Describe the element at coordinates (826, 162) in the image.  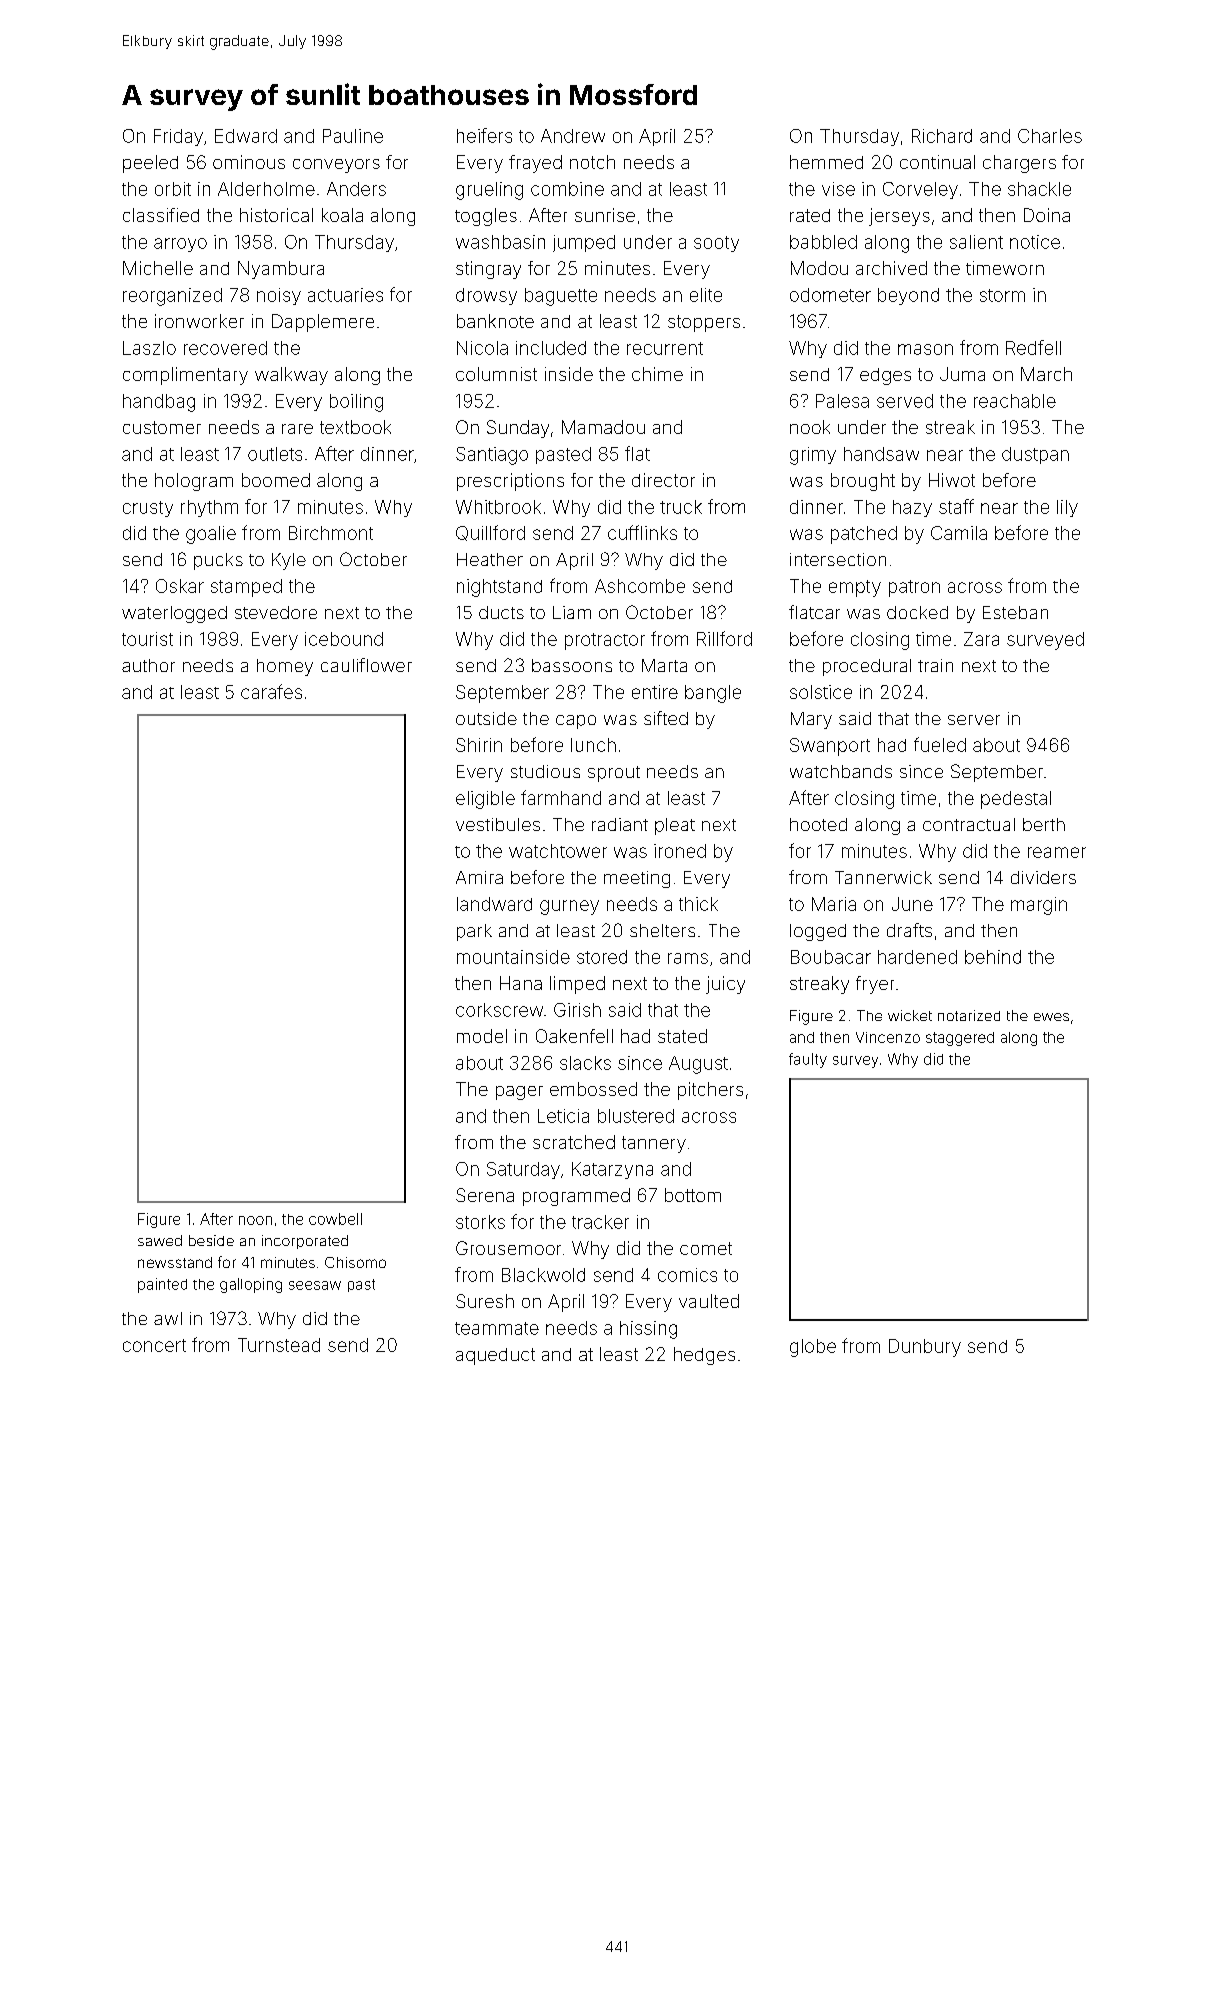
I see `hemmed` at that location.
